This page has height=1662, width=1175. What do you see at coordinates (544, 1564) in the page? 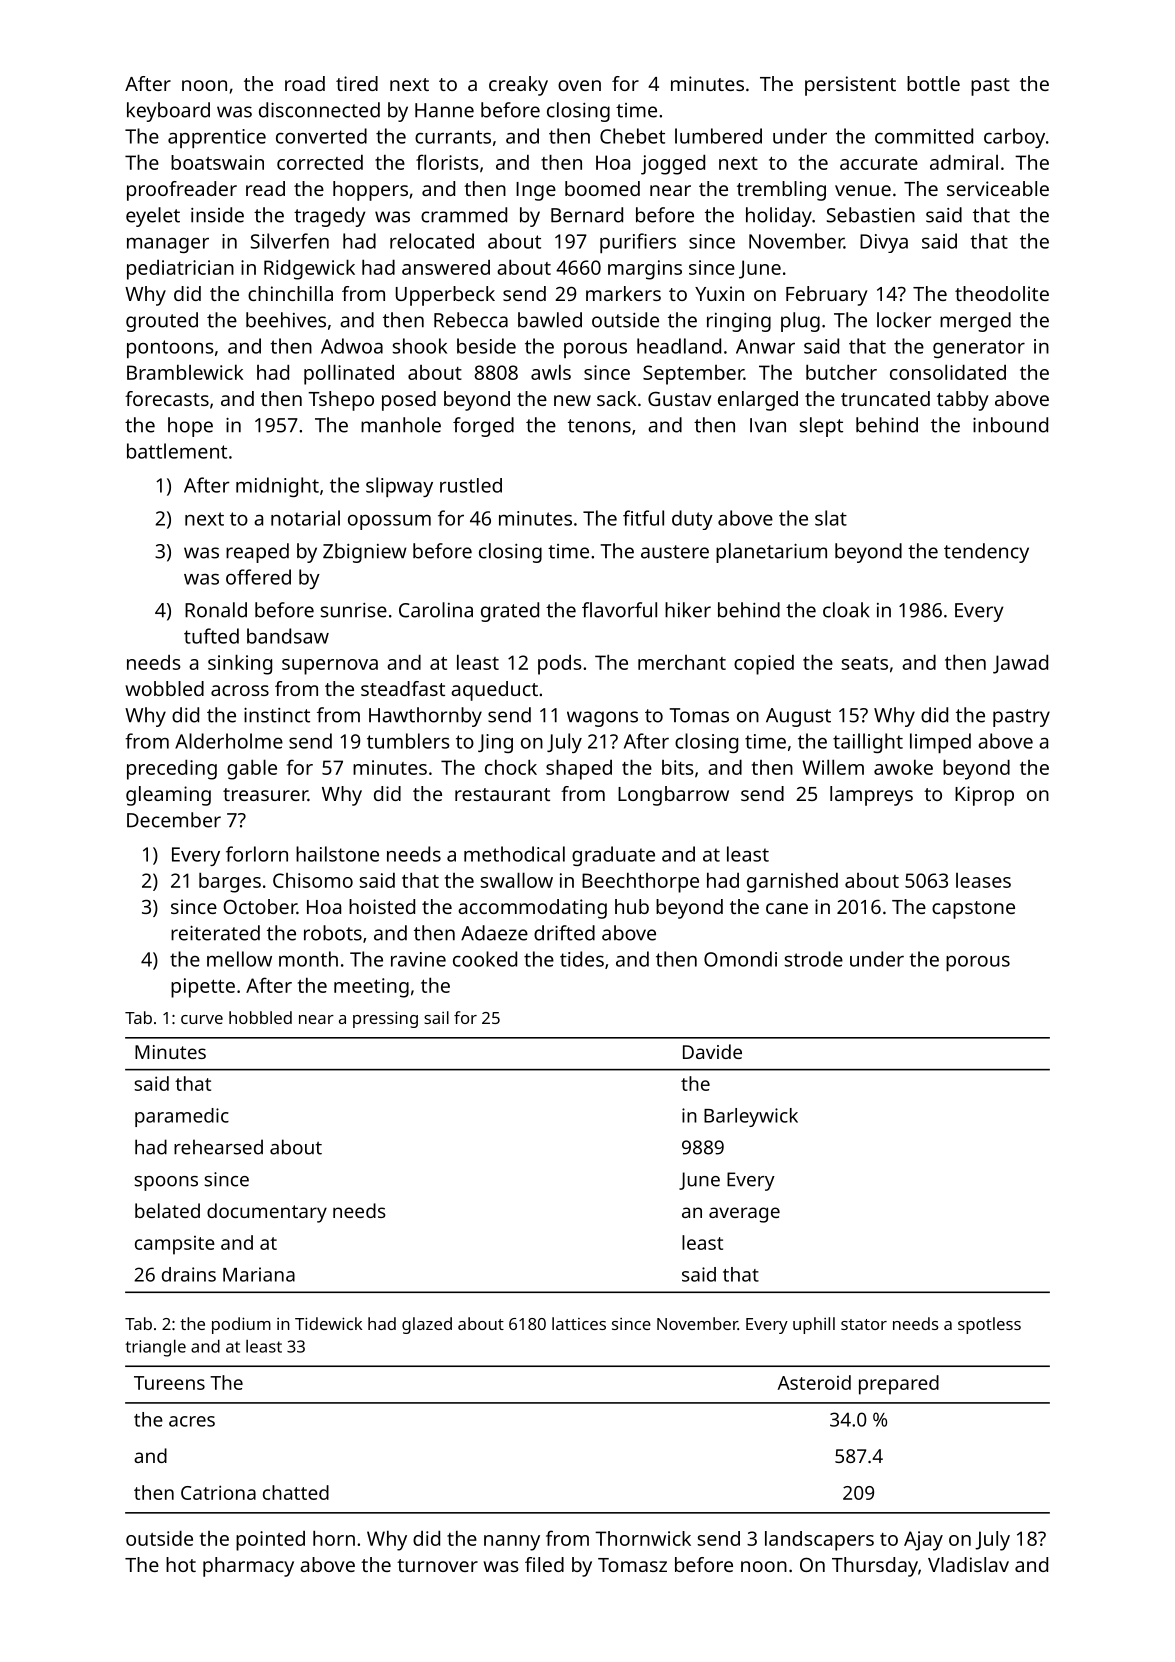
I see `filed` at bounding box center [544, 1564].
